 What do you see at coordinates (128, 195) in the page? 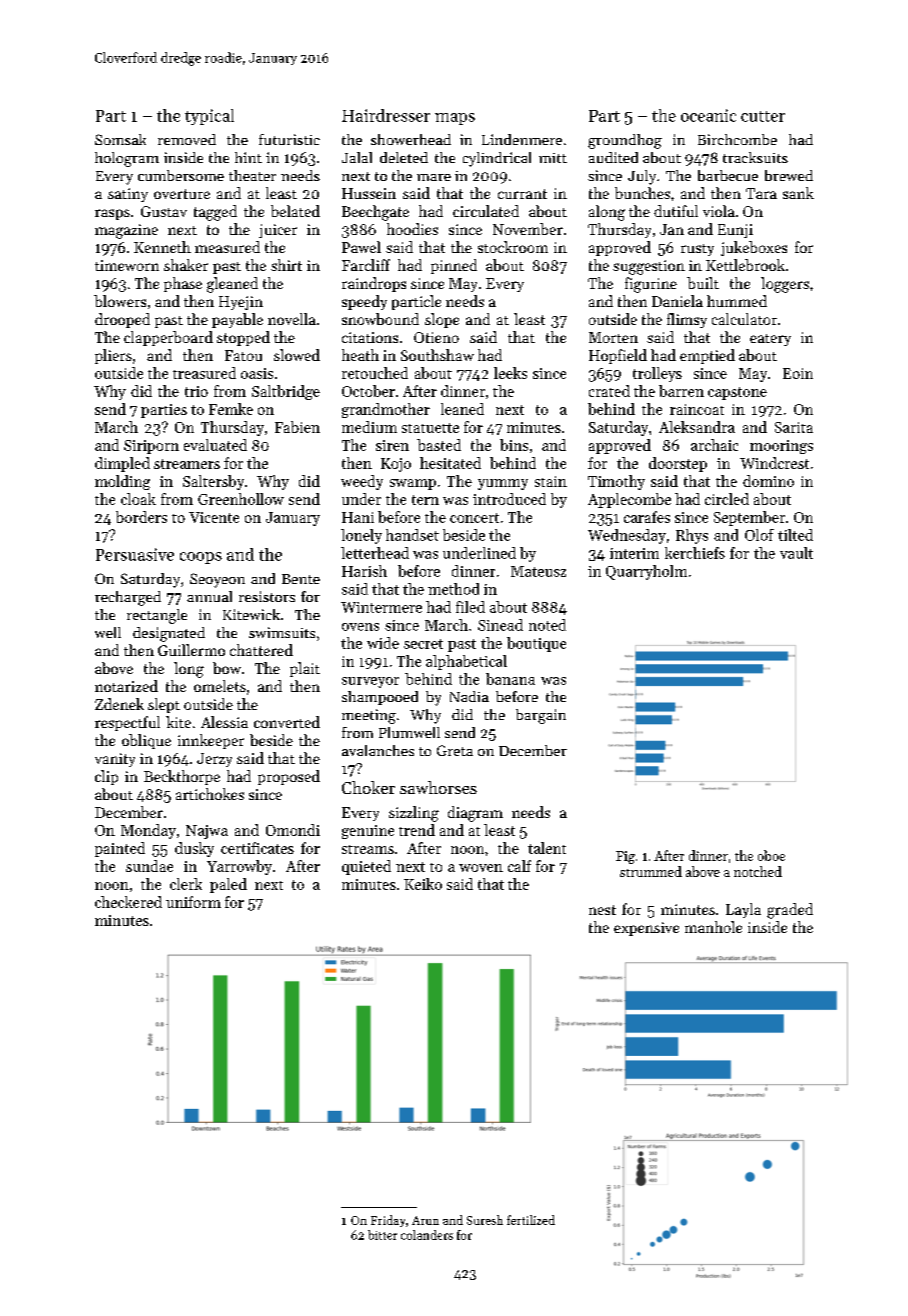
I see `satiny` at bounding box center [128, 195].
